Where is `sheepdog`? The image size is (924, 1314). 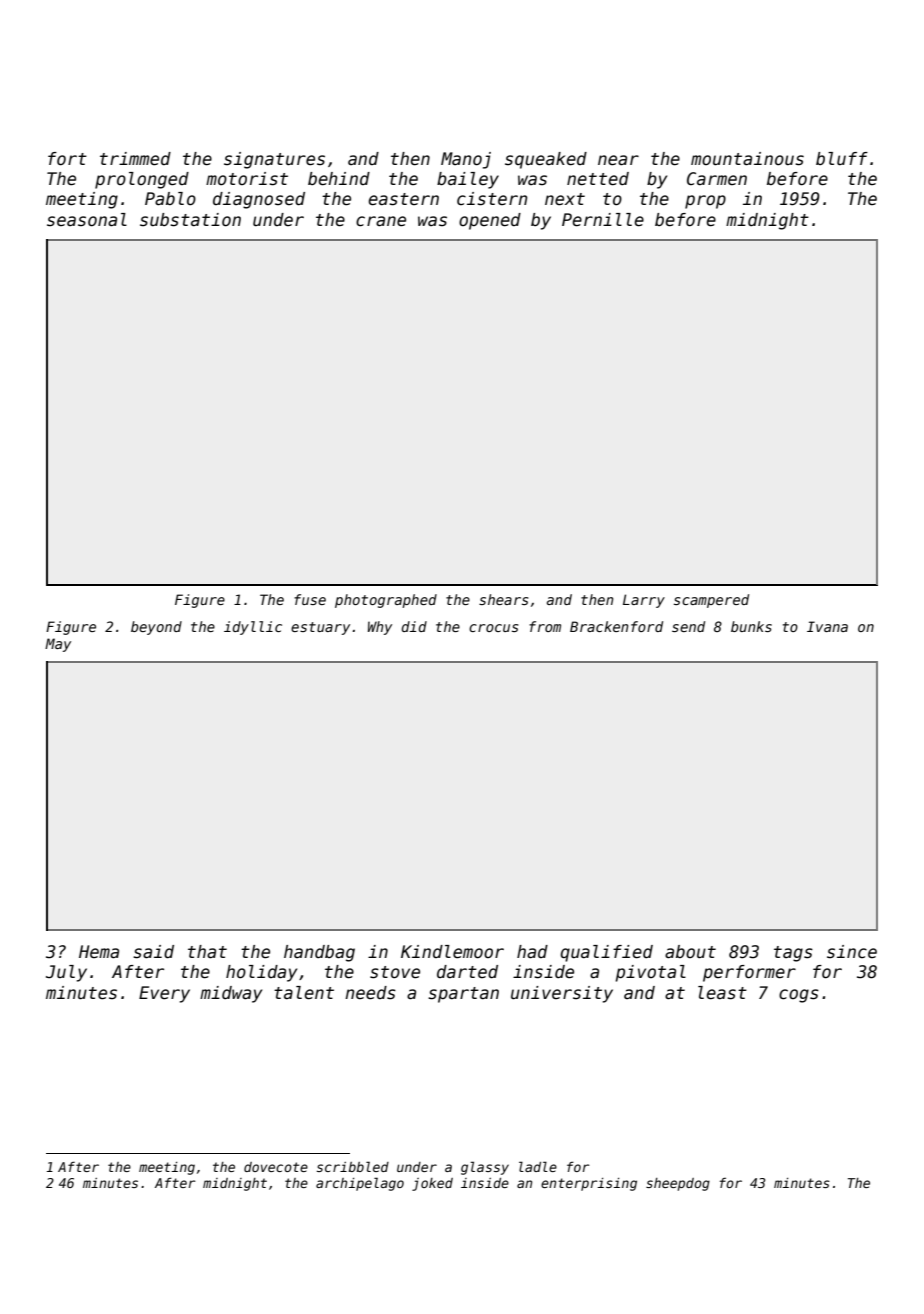
sheepdog is located at coordinates (678, 1184).
